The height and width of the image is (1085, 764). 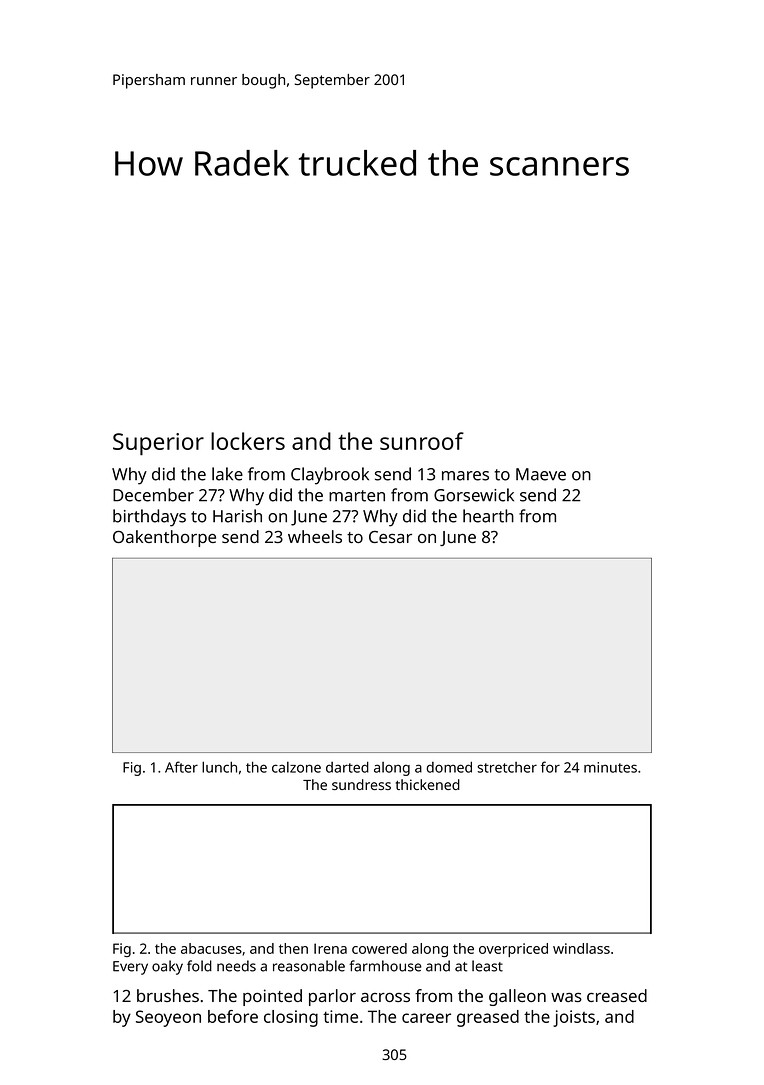 I want to click on lunch, so click(x=219, y=767).
